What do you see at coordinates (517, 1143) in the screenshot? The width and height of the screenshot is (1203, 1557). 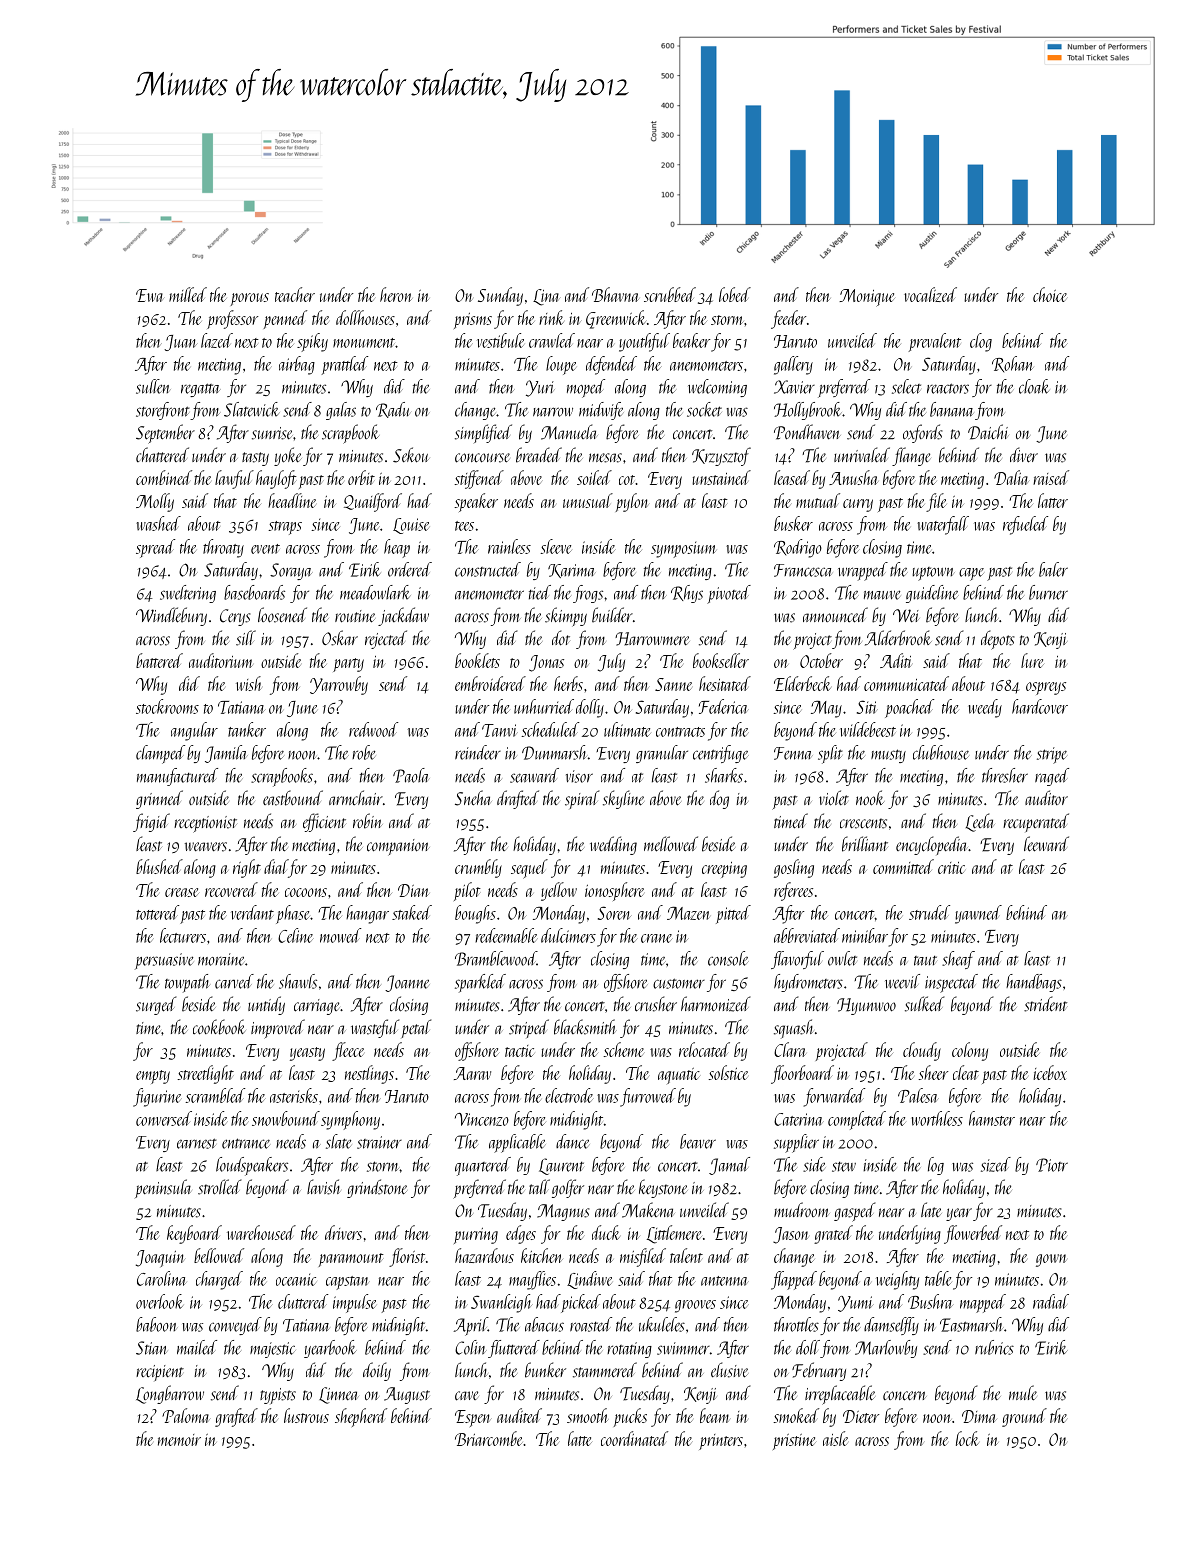 I see `applicable` at bounding box center [517, 1143].
